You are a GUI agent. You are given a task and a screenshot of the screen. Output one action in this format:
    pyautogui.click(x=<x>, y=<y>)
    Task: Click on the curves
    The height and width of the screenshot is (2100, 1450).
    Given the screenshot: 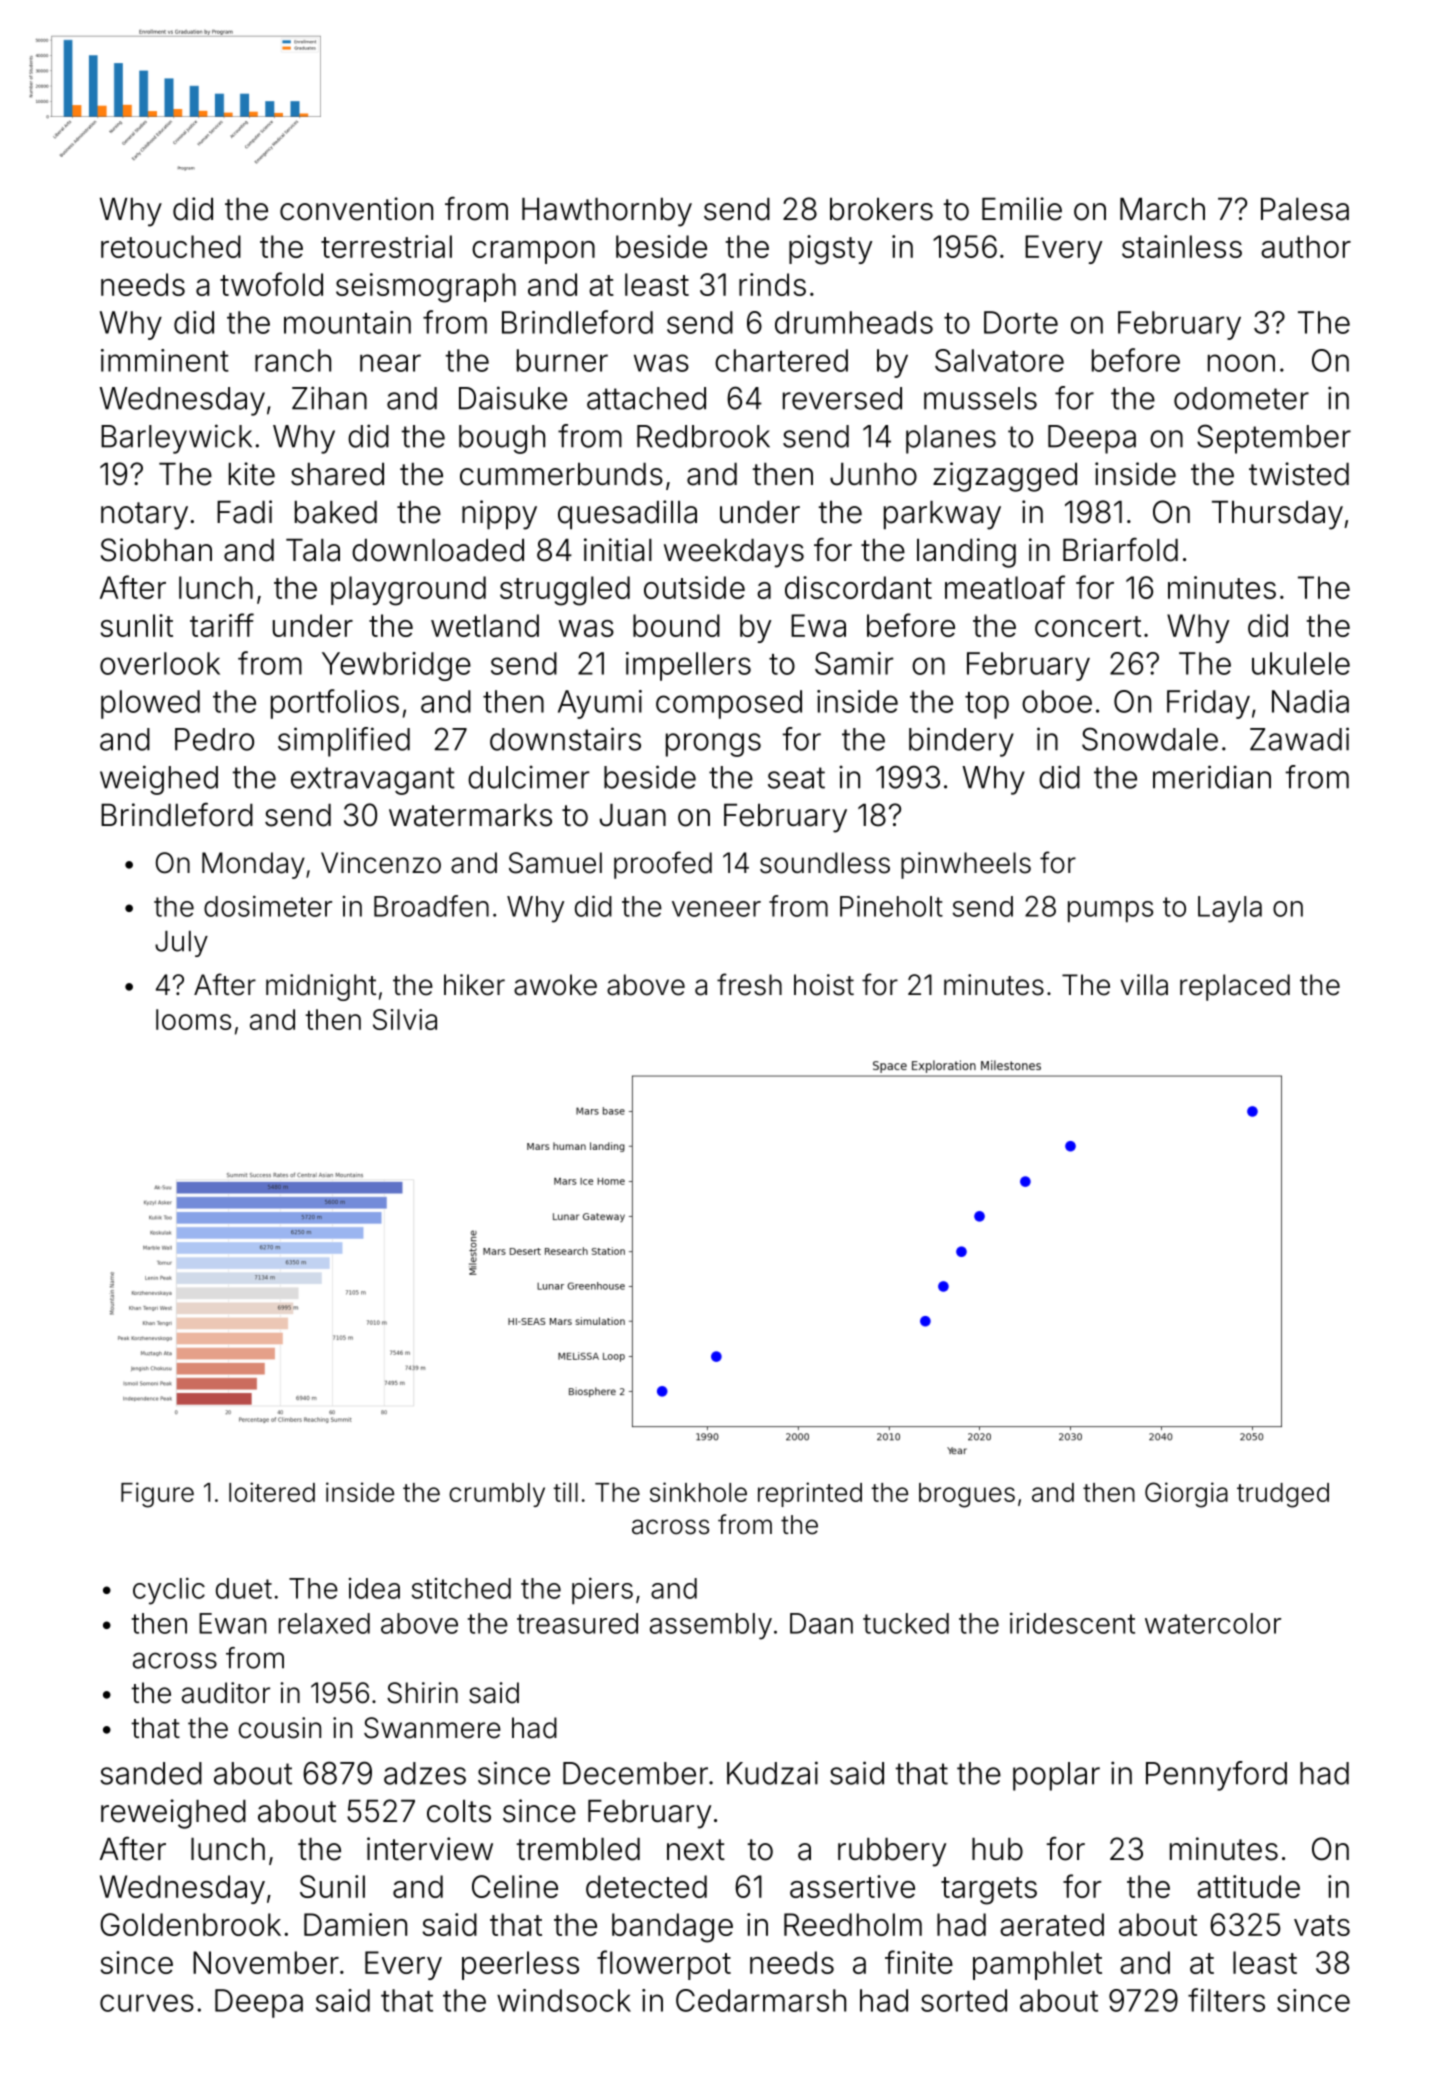 What is the action you would take?
    pyautogui.click(x=147, y=2003)
